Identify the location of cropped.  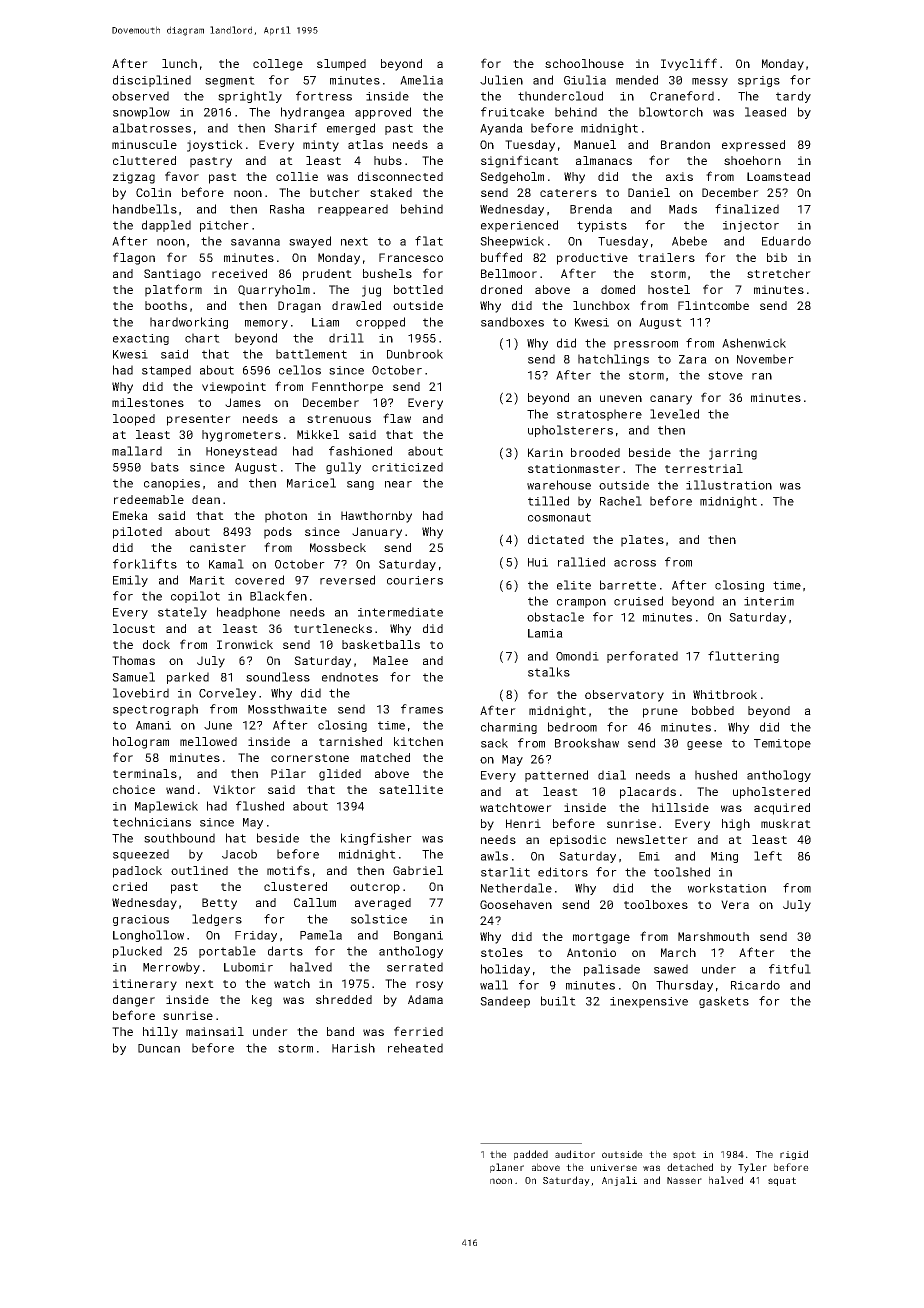
(380, 323).
